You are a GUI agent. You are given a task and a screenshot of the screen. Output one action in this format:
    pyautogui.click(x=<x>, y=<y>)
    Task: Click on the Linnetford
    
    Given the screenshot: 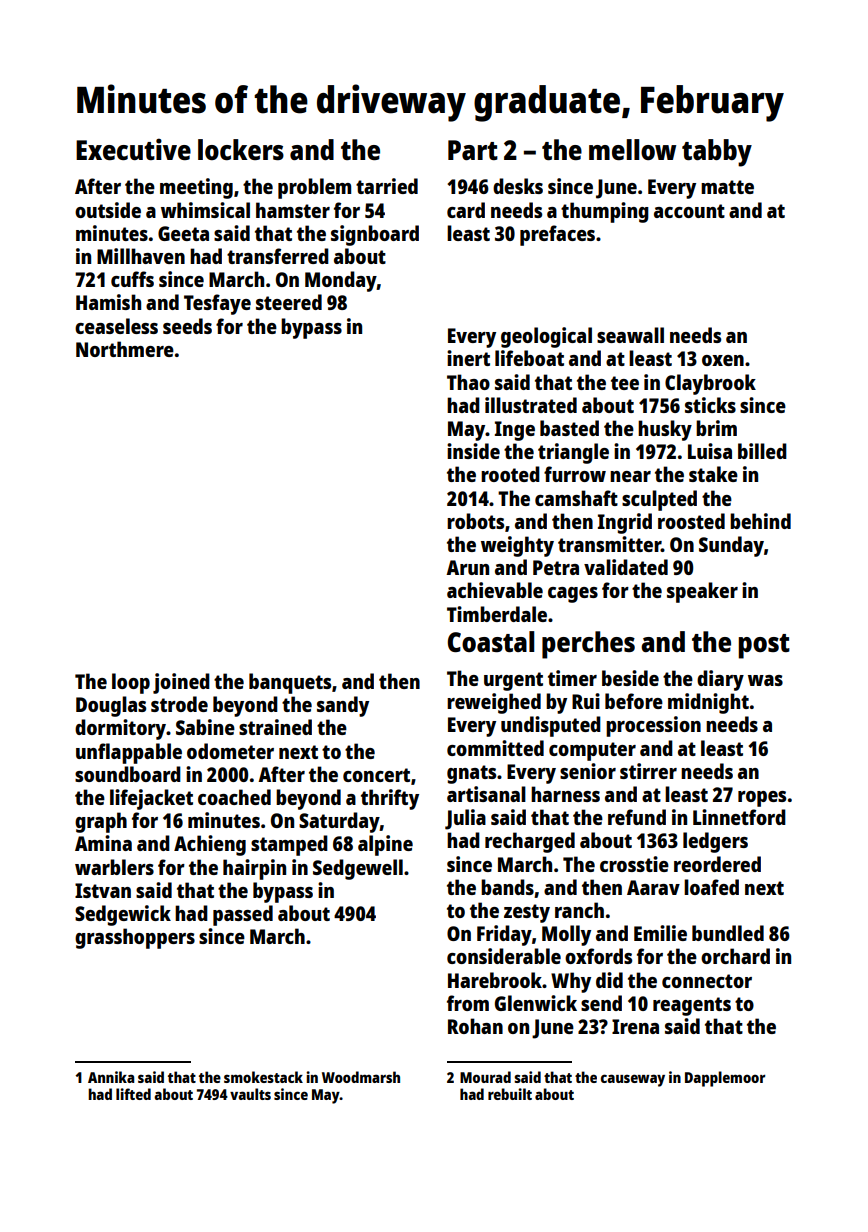 What is the action you would take?
    pyautogui.click(x=739, y=817)
